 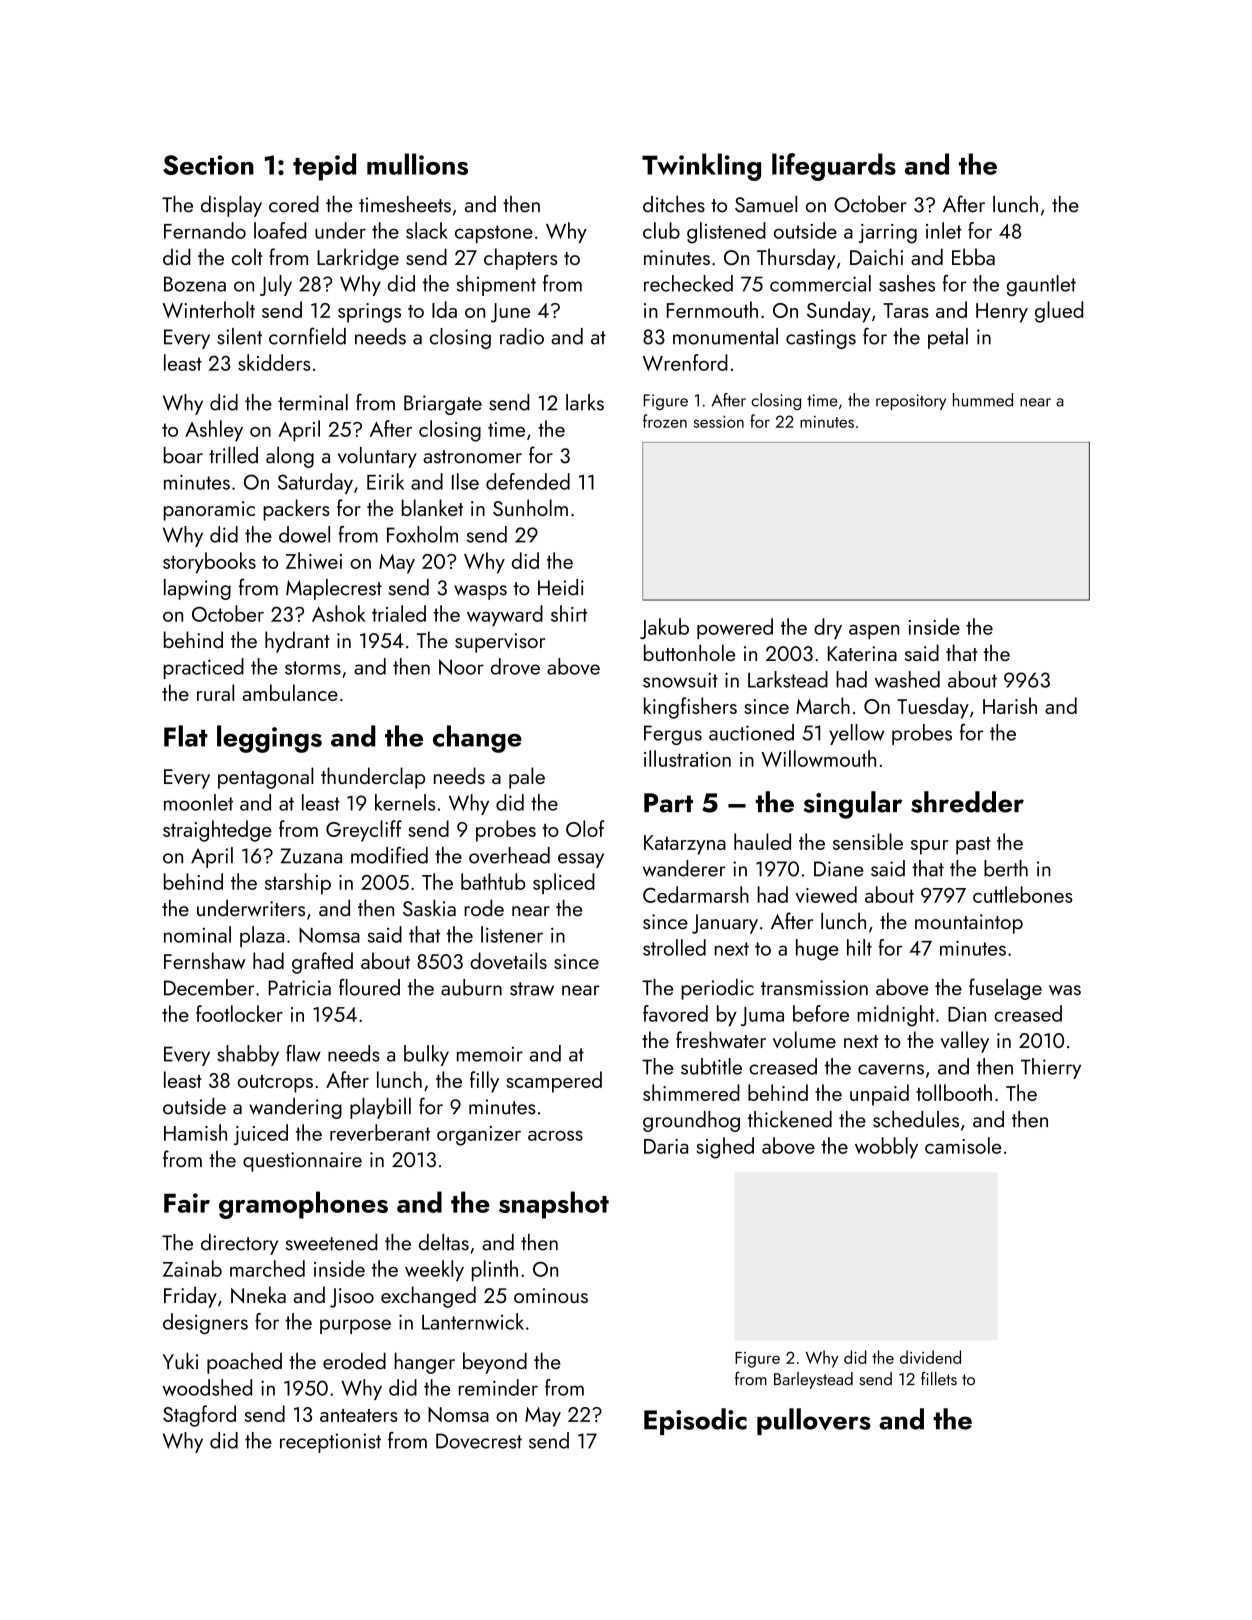 I want to click on dividend, so click(x=930, y=1357).
